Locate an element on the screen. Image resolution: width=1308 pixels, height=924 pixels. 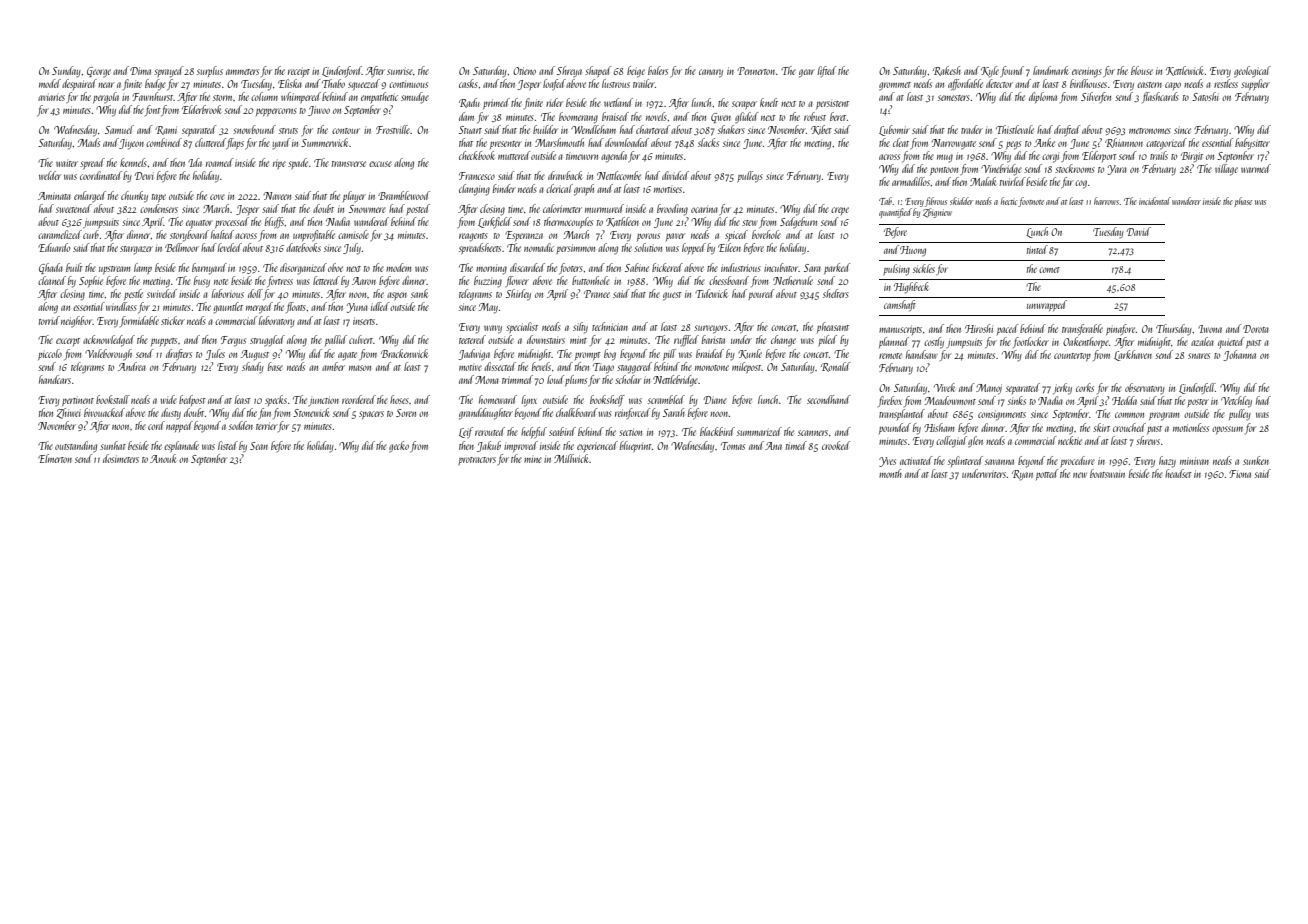
coordinated is located at coordinates (101, 175).
